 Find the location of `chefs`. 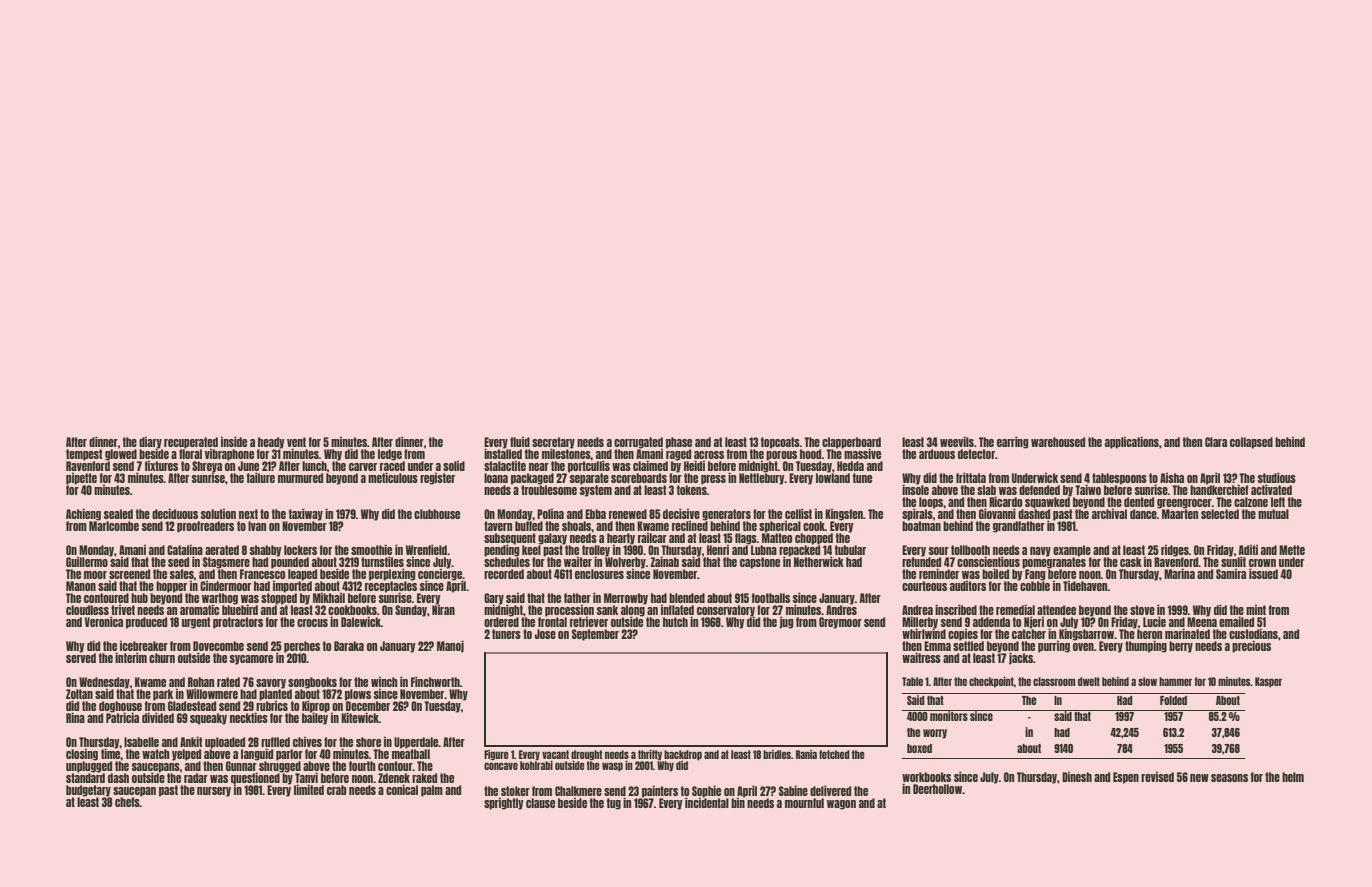

chefs is located at coordinates (127, 802).
